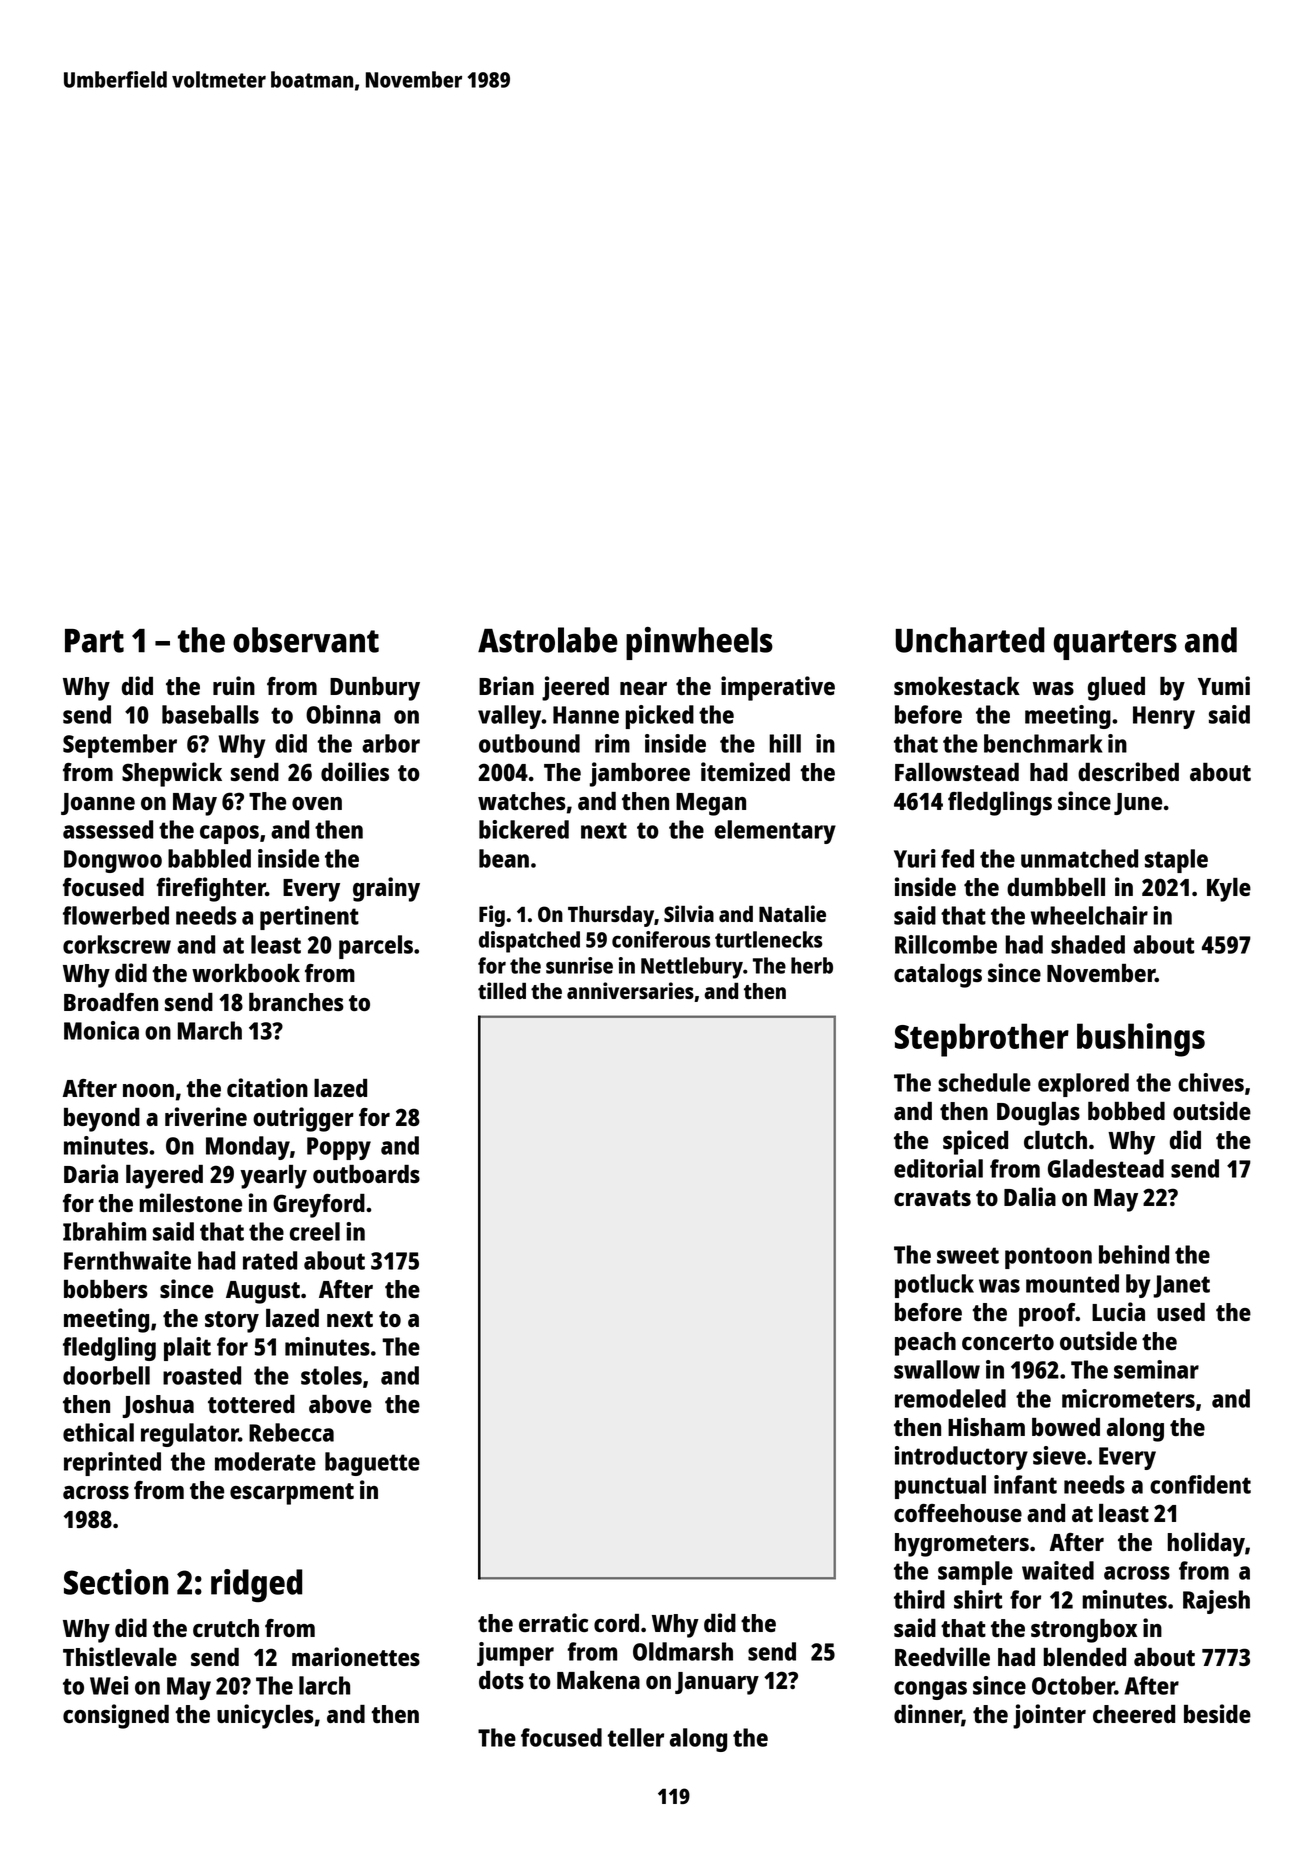  What do you see at coordinates (315, 1231) in the document?
I see `creel` at bounding box center [315, 1231].
